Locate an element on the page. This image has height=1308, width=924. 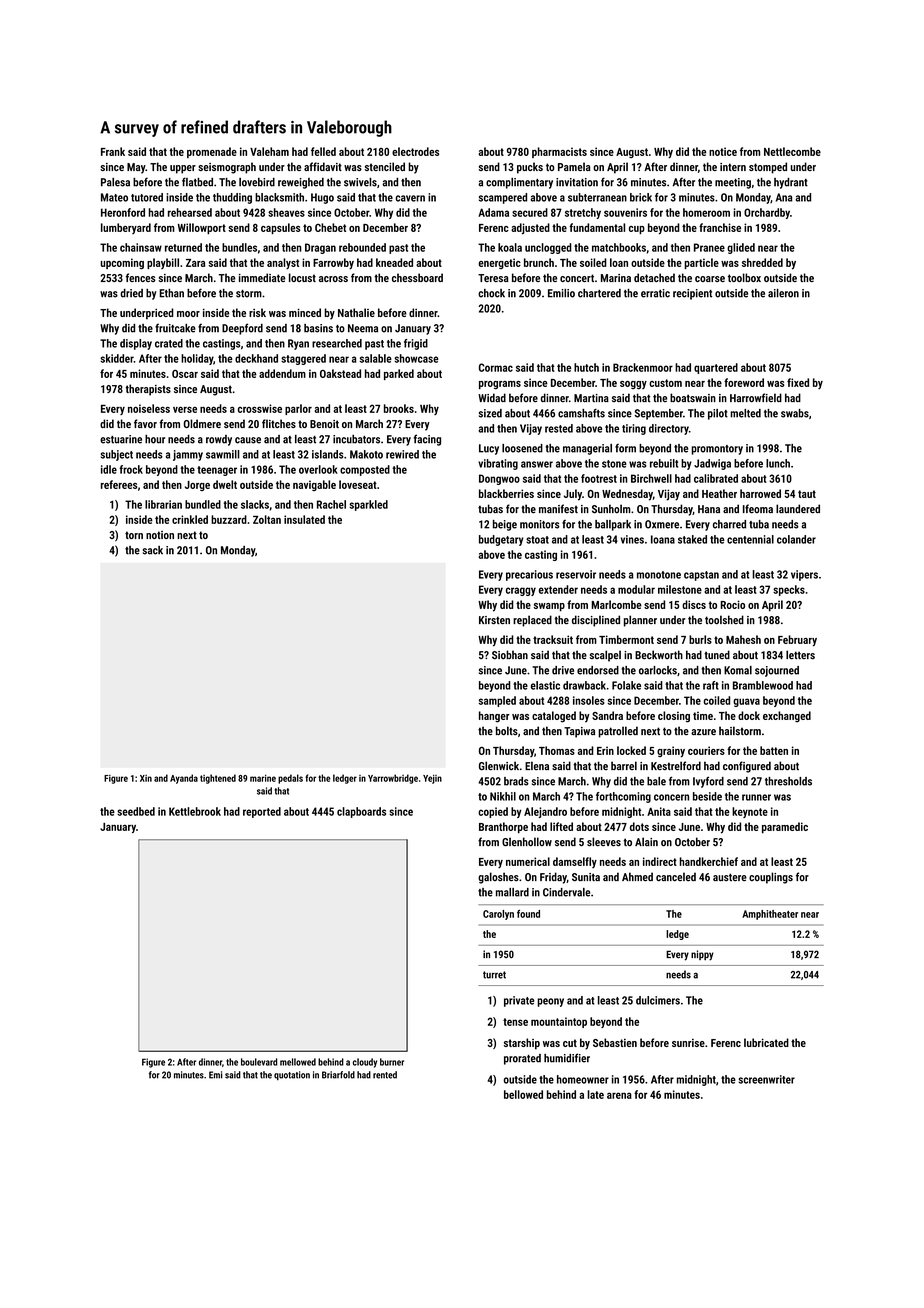
arena is located at coordinates (619, 1095).
